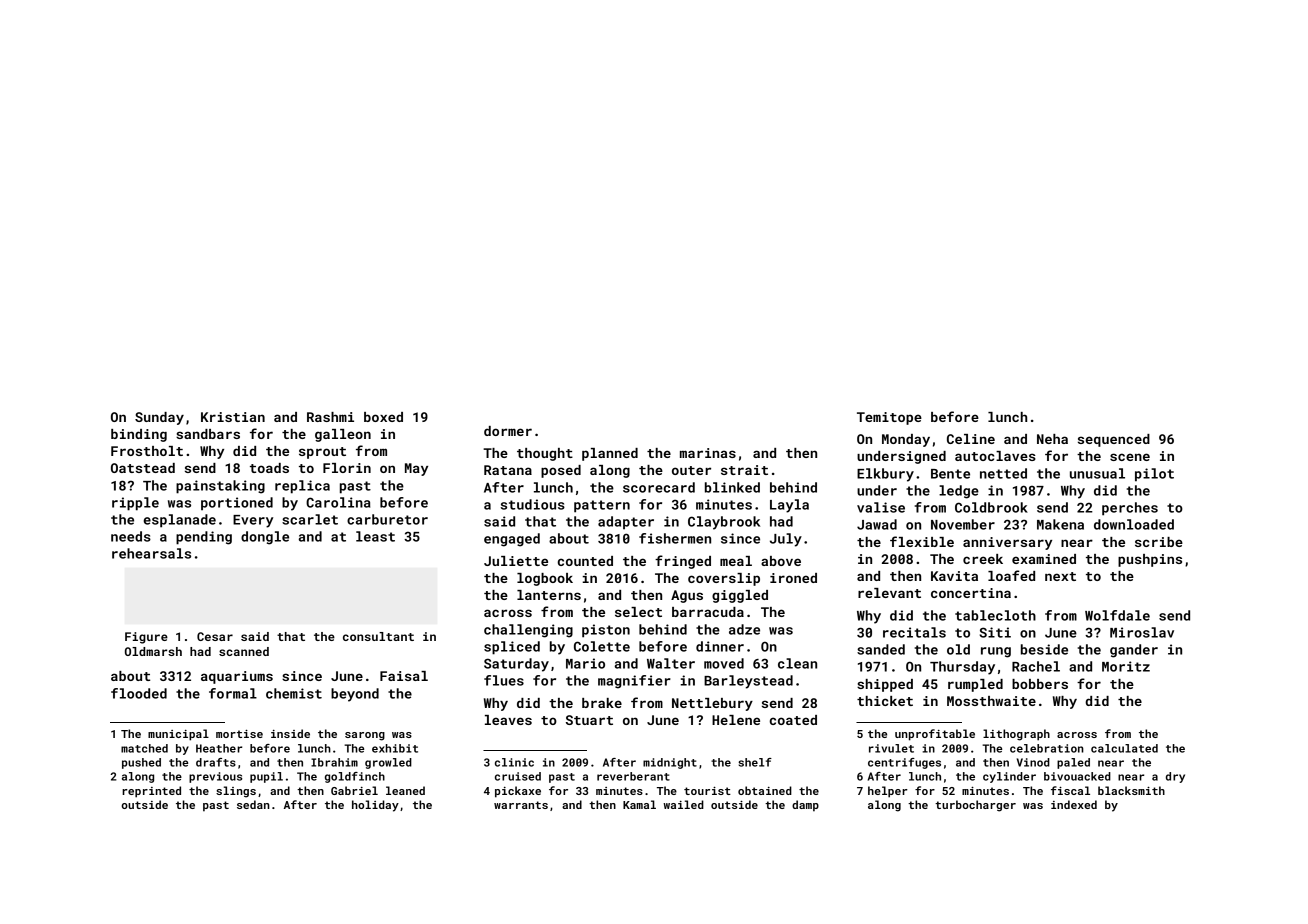  What do you see at coordinates (253, 521) in the page?
I see `Every` at bounding box center [253, 521].
